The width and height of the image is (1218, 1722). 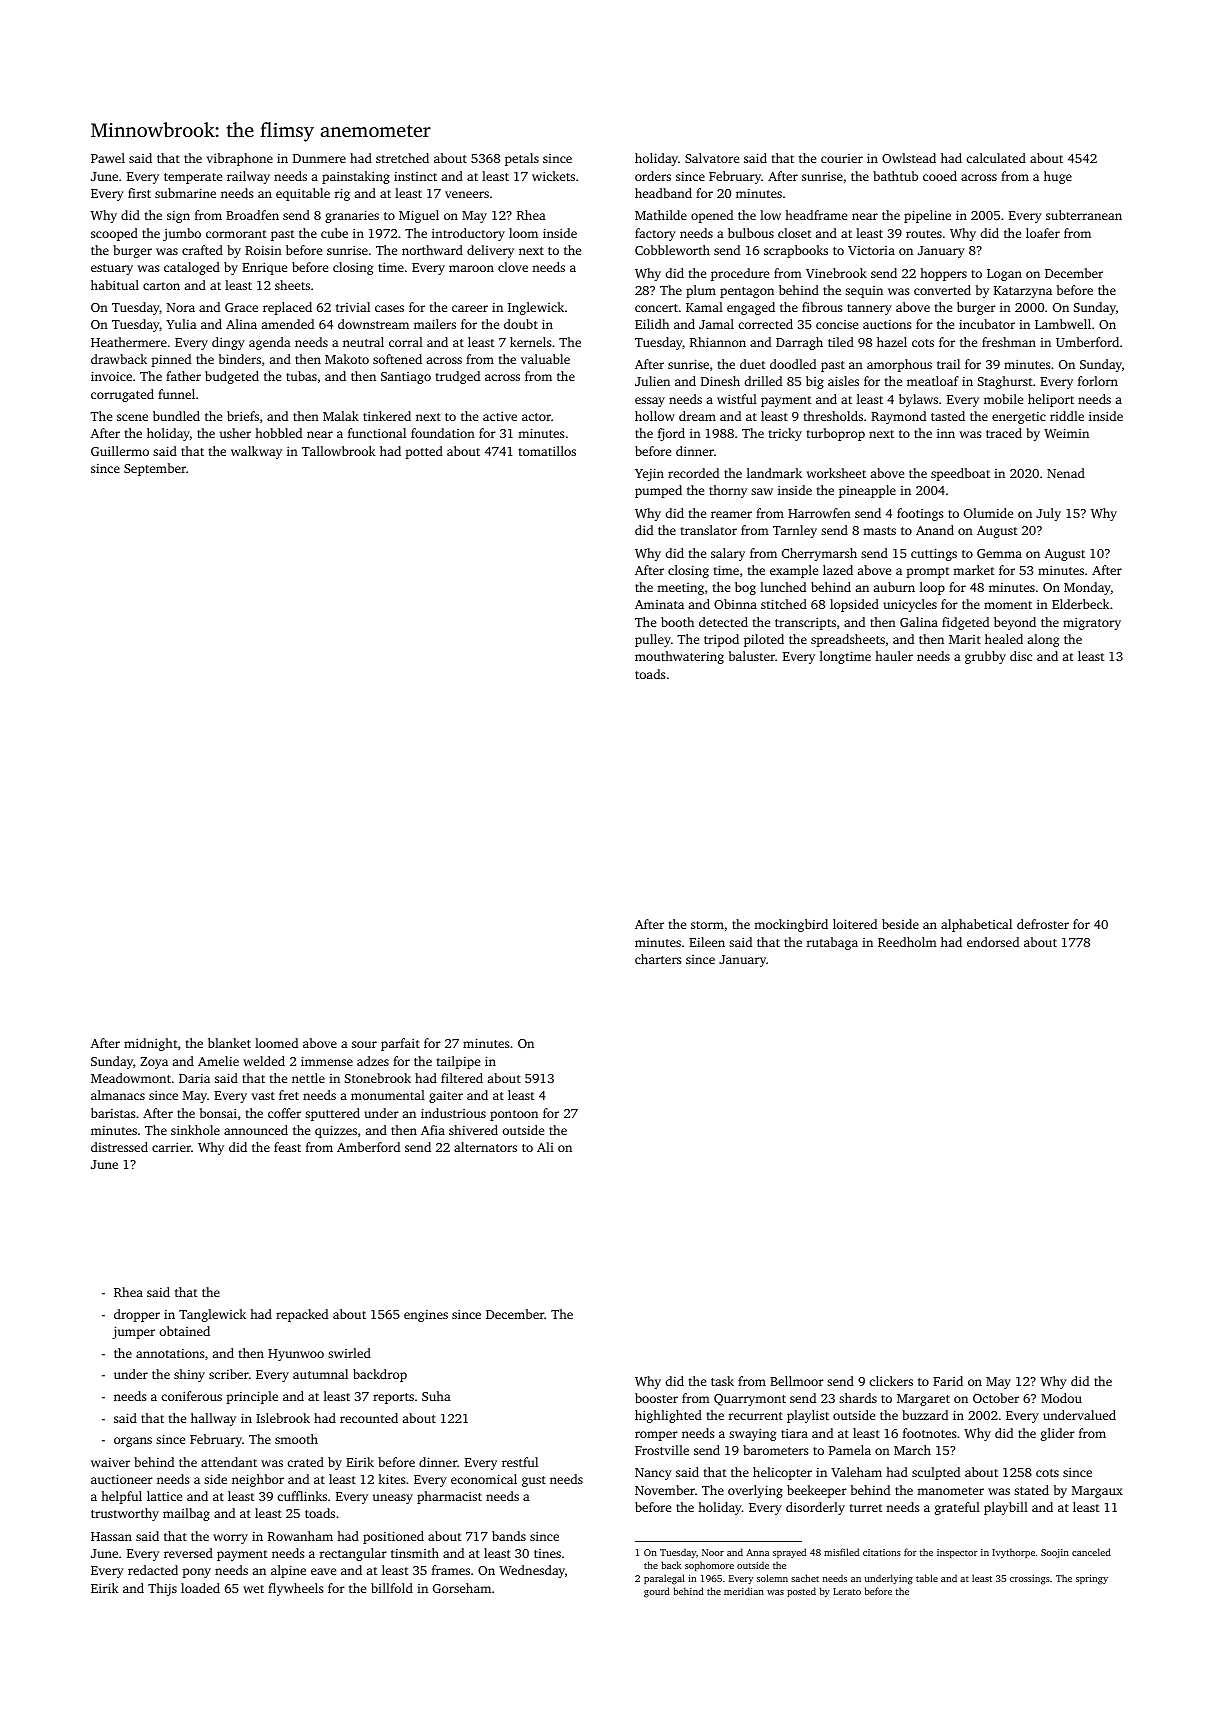 What do you see at coordinates (364, 1044) in the image?
I see `sour` at bounding box center [364, 1044].
